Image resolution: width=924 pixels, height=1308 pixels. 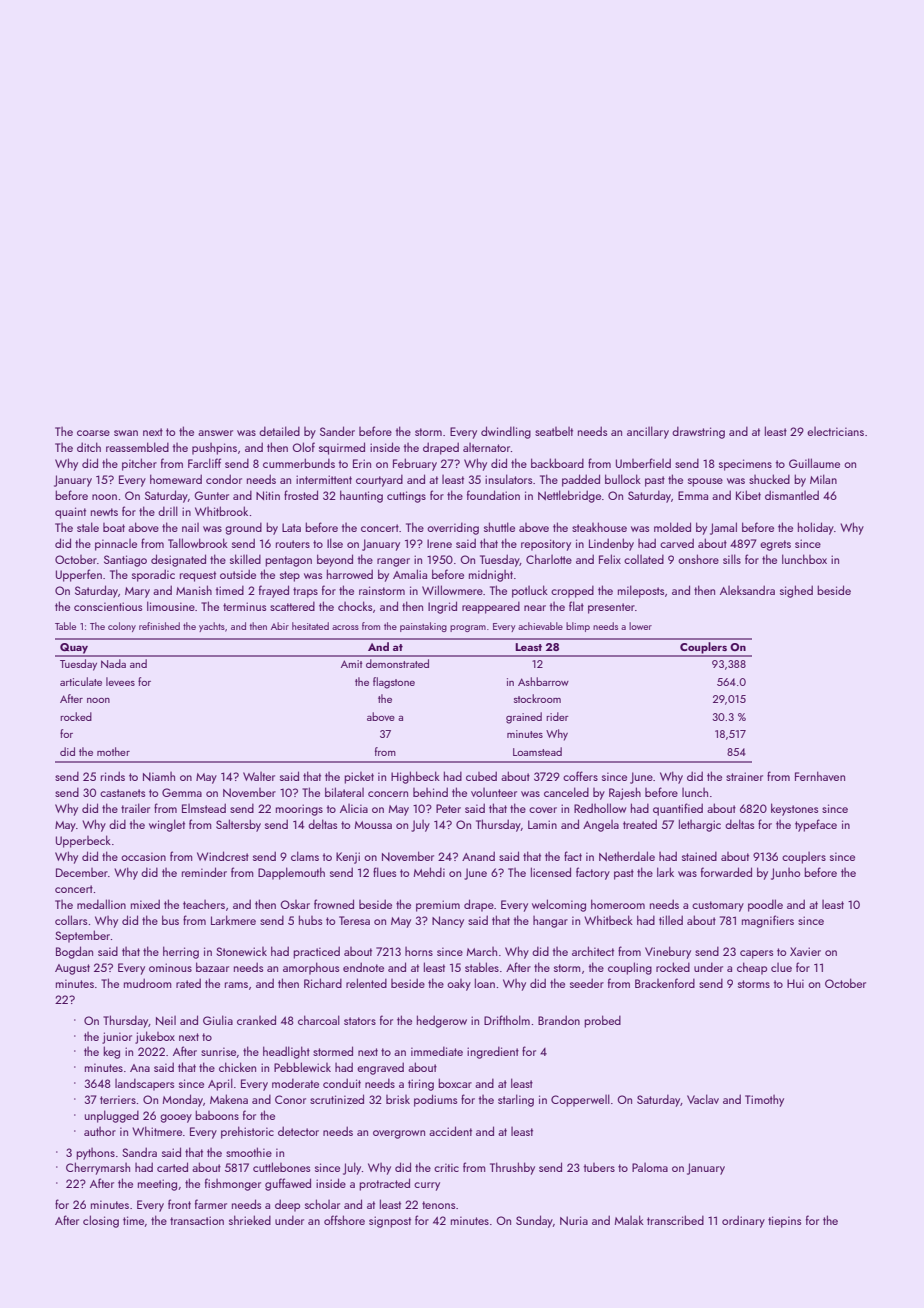 What do you see at coordinates (384, 1184) in the screenshot?
I see `protracted` at bounding box center [384, 1184].
